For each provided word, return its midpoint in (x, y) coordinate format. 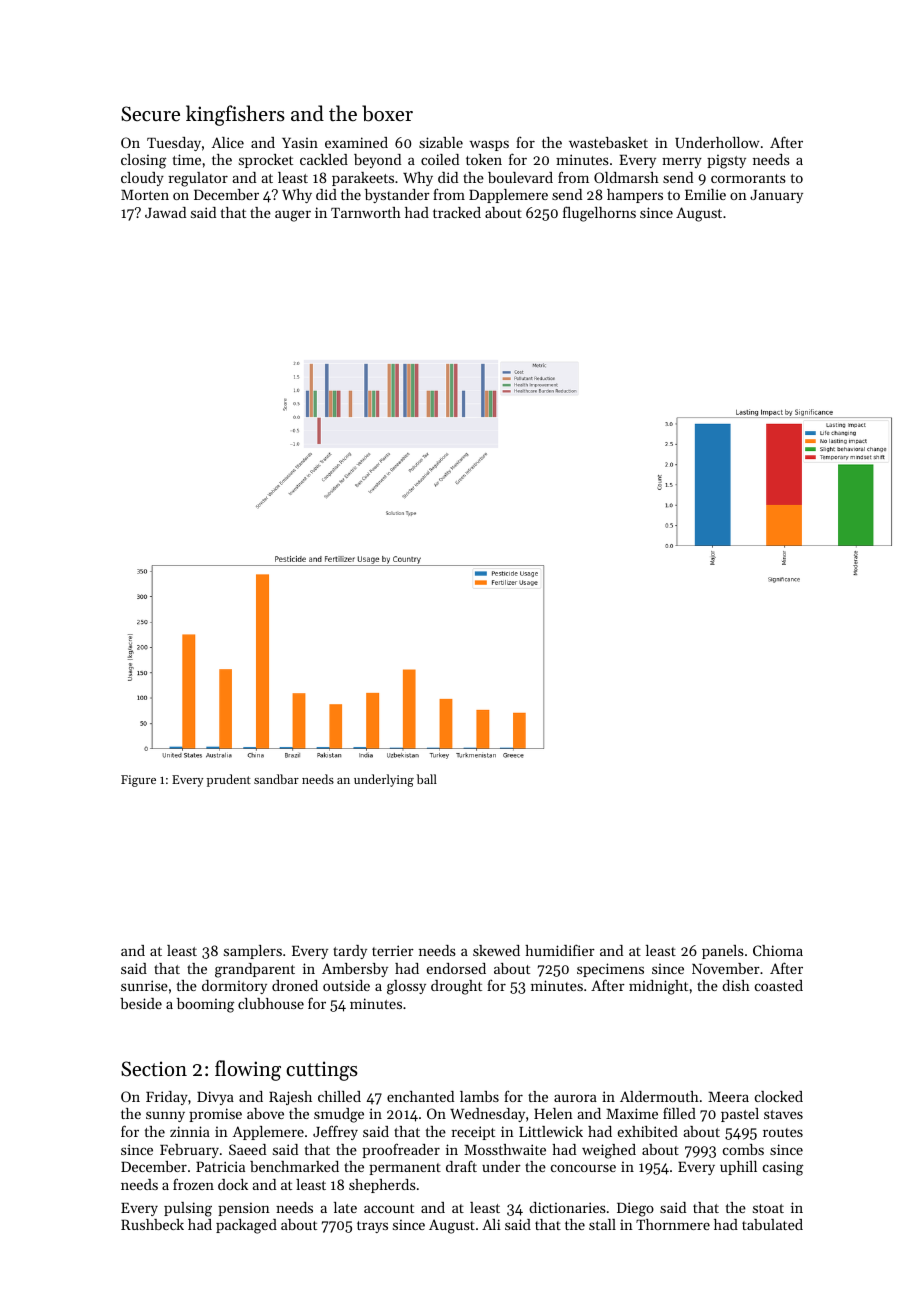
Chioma (778, 950)
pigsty (726, 162)
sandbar (276, 779)
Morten (145, 195)
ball (427, 779)
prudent (229, 780)
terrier (393, 950)
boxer (387, 113)
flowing (248, 1070)
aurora (575, 1098)
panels (723, 952)
